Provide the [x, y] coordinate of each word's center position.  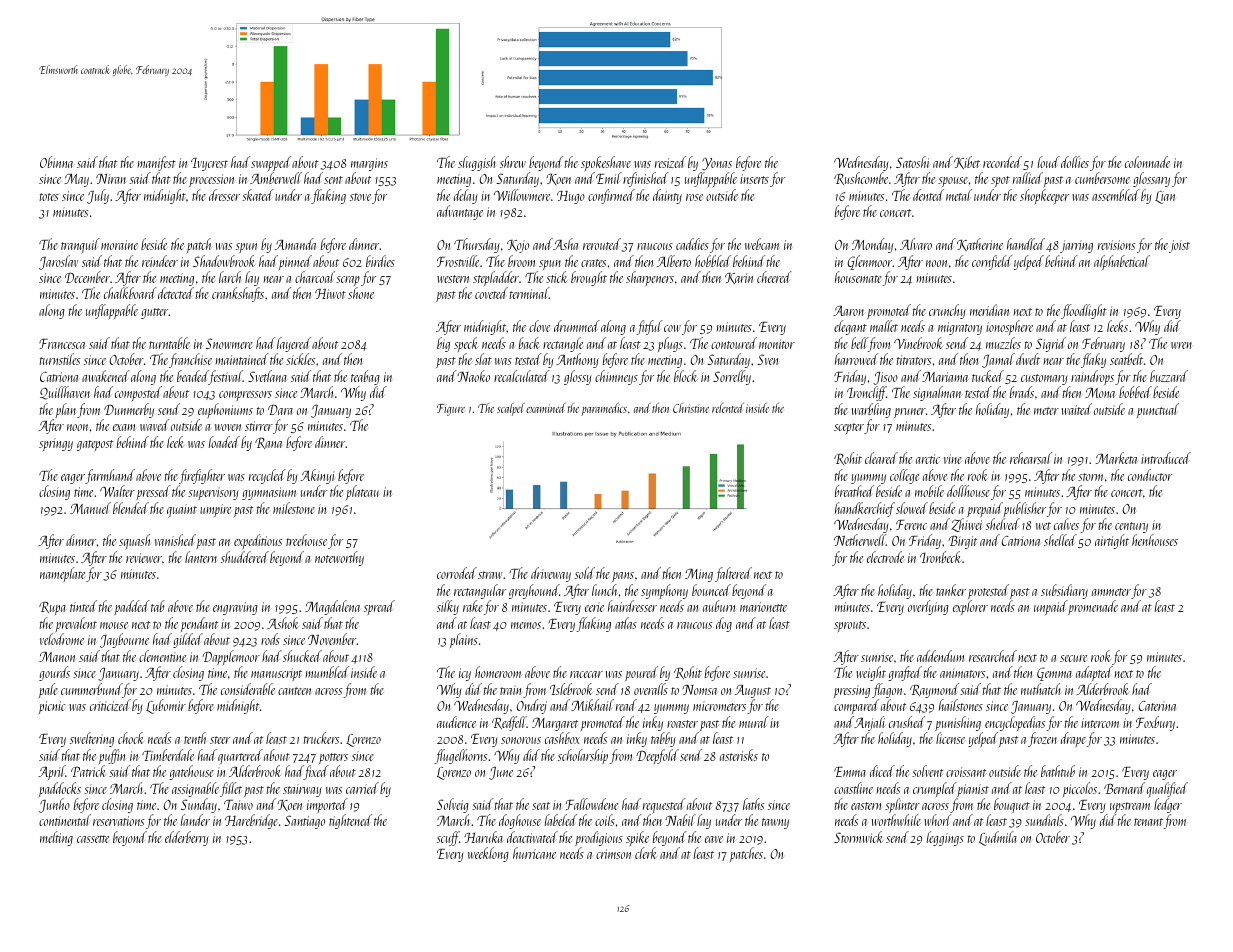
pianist [973, 790]
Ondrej [531, 706]
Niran [111, 179]
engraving [235, 608]
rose [694, 197]
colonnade [1147, 162]
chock [130, 738]
